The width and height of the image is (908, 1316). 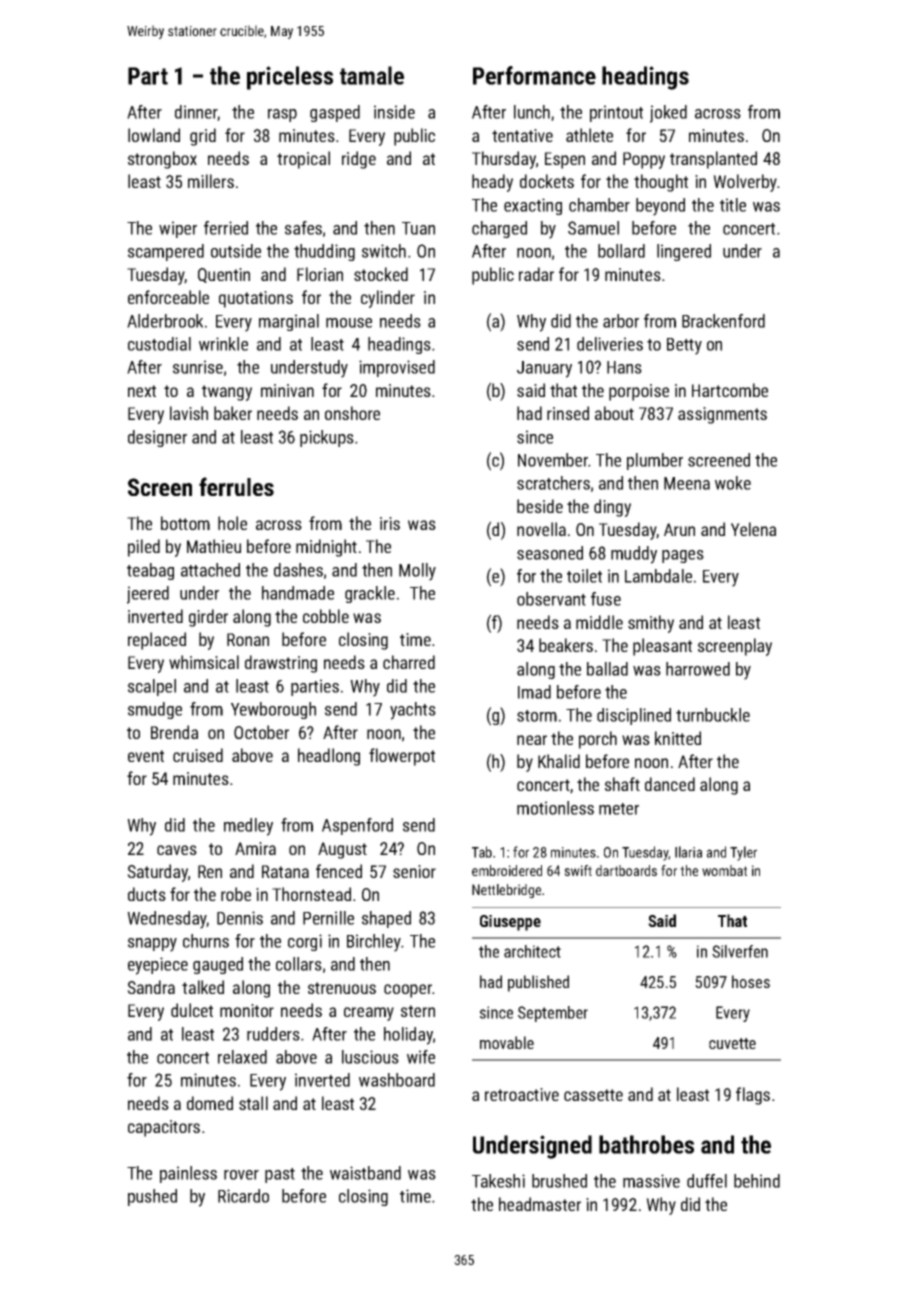 I want to click on Wednesday, so click(x=167, y=920).
